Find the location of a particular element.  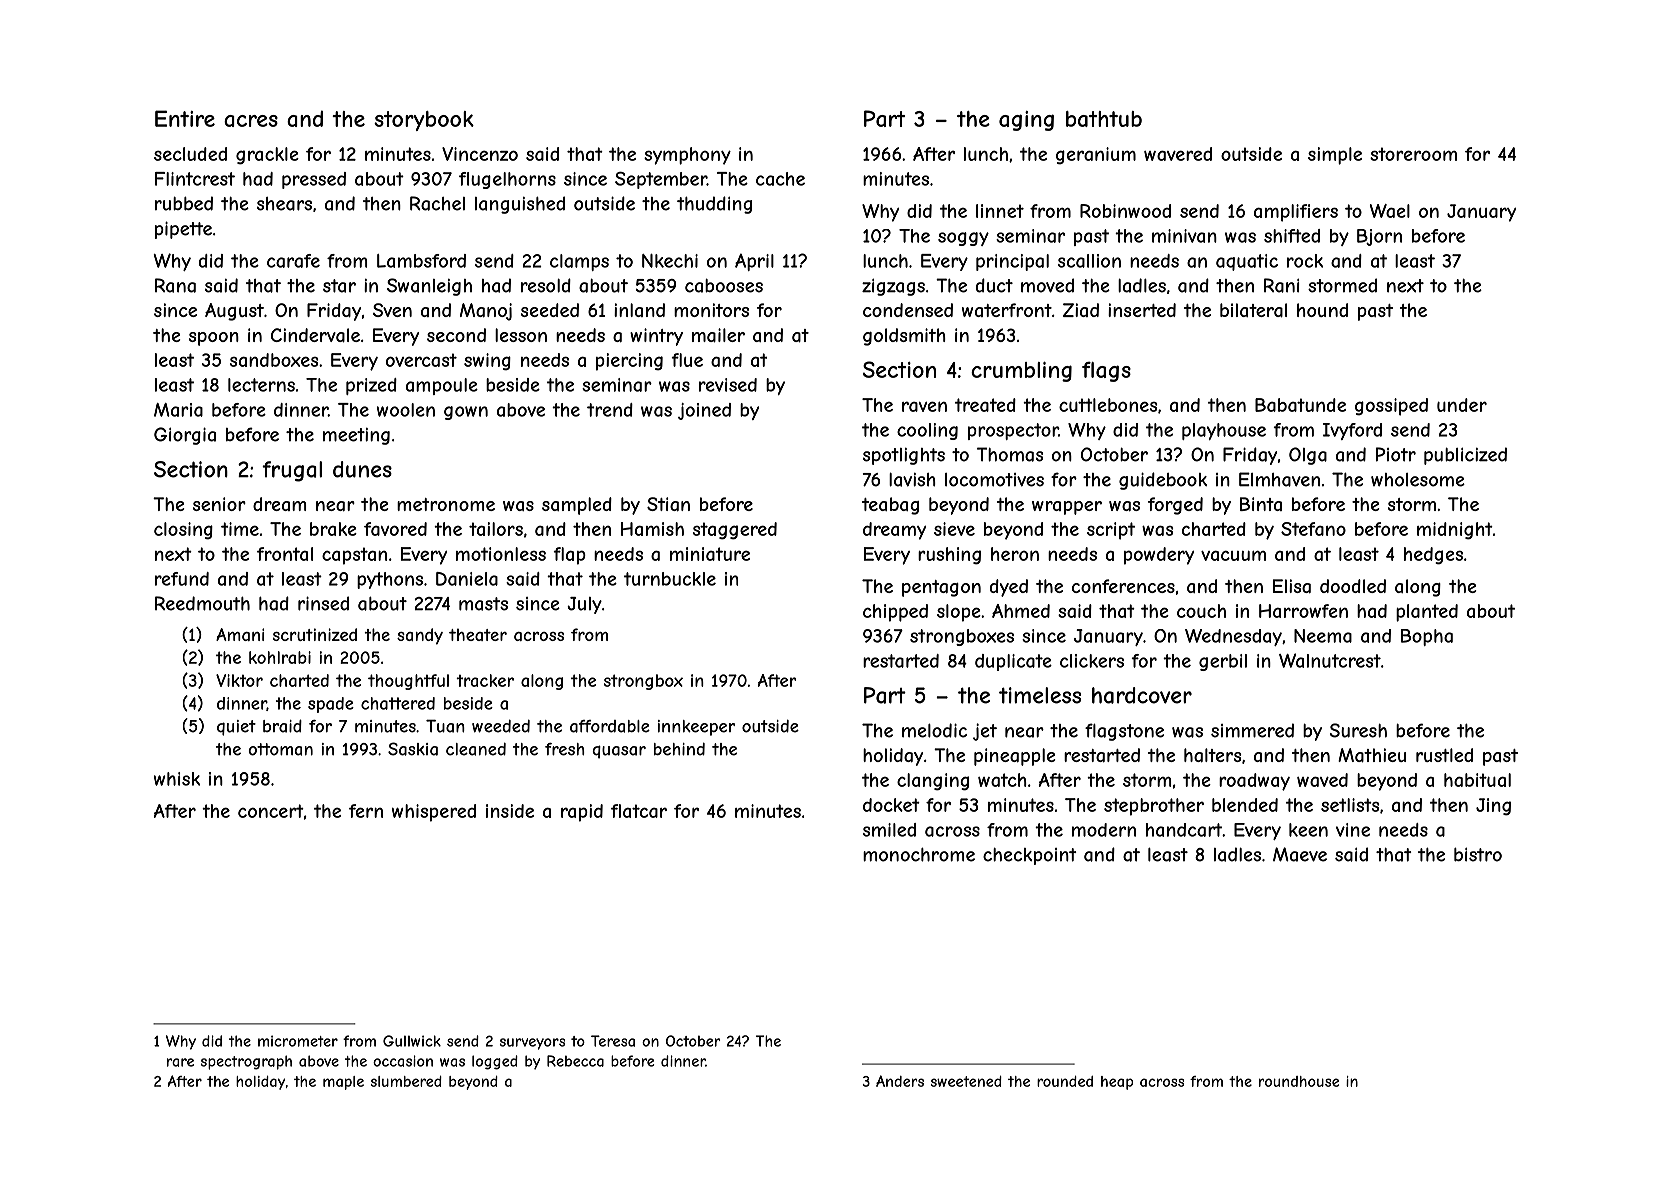

storybook is located at coordinates (424, 121).
